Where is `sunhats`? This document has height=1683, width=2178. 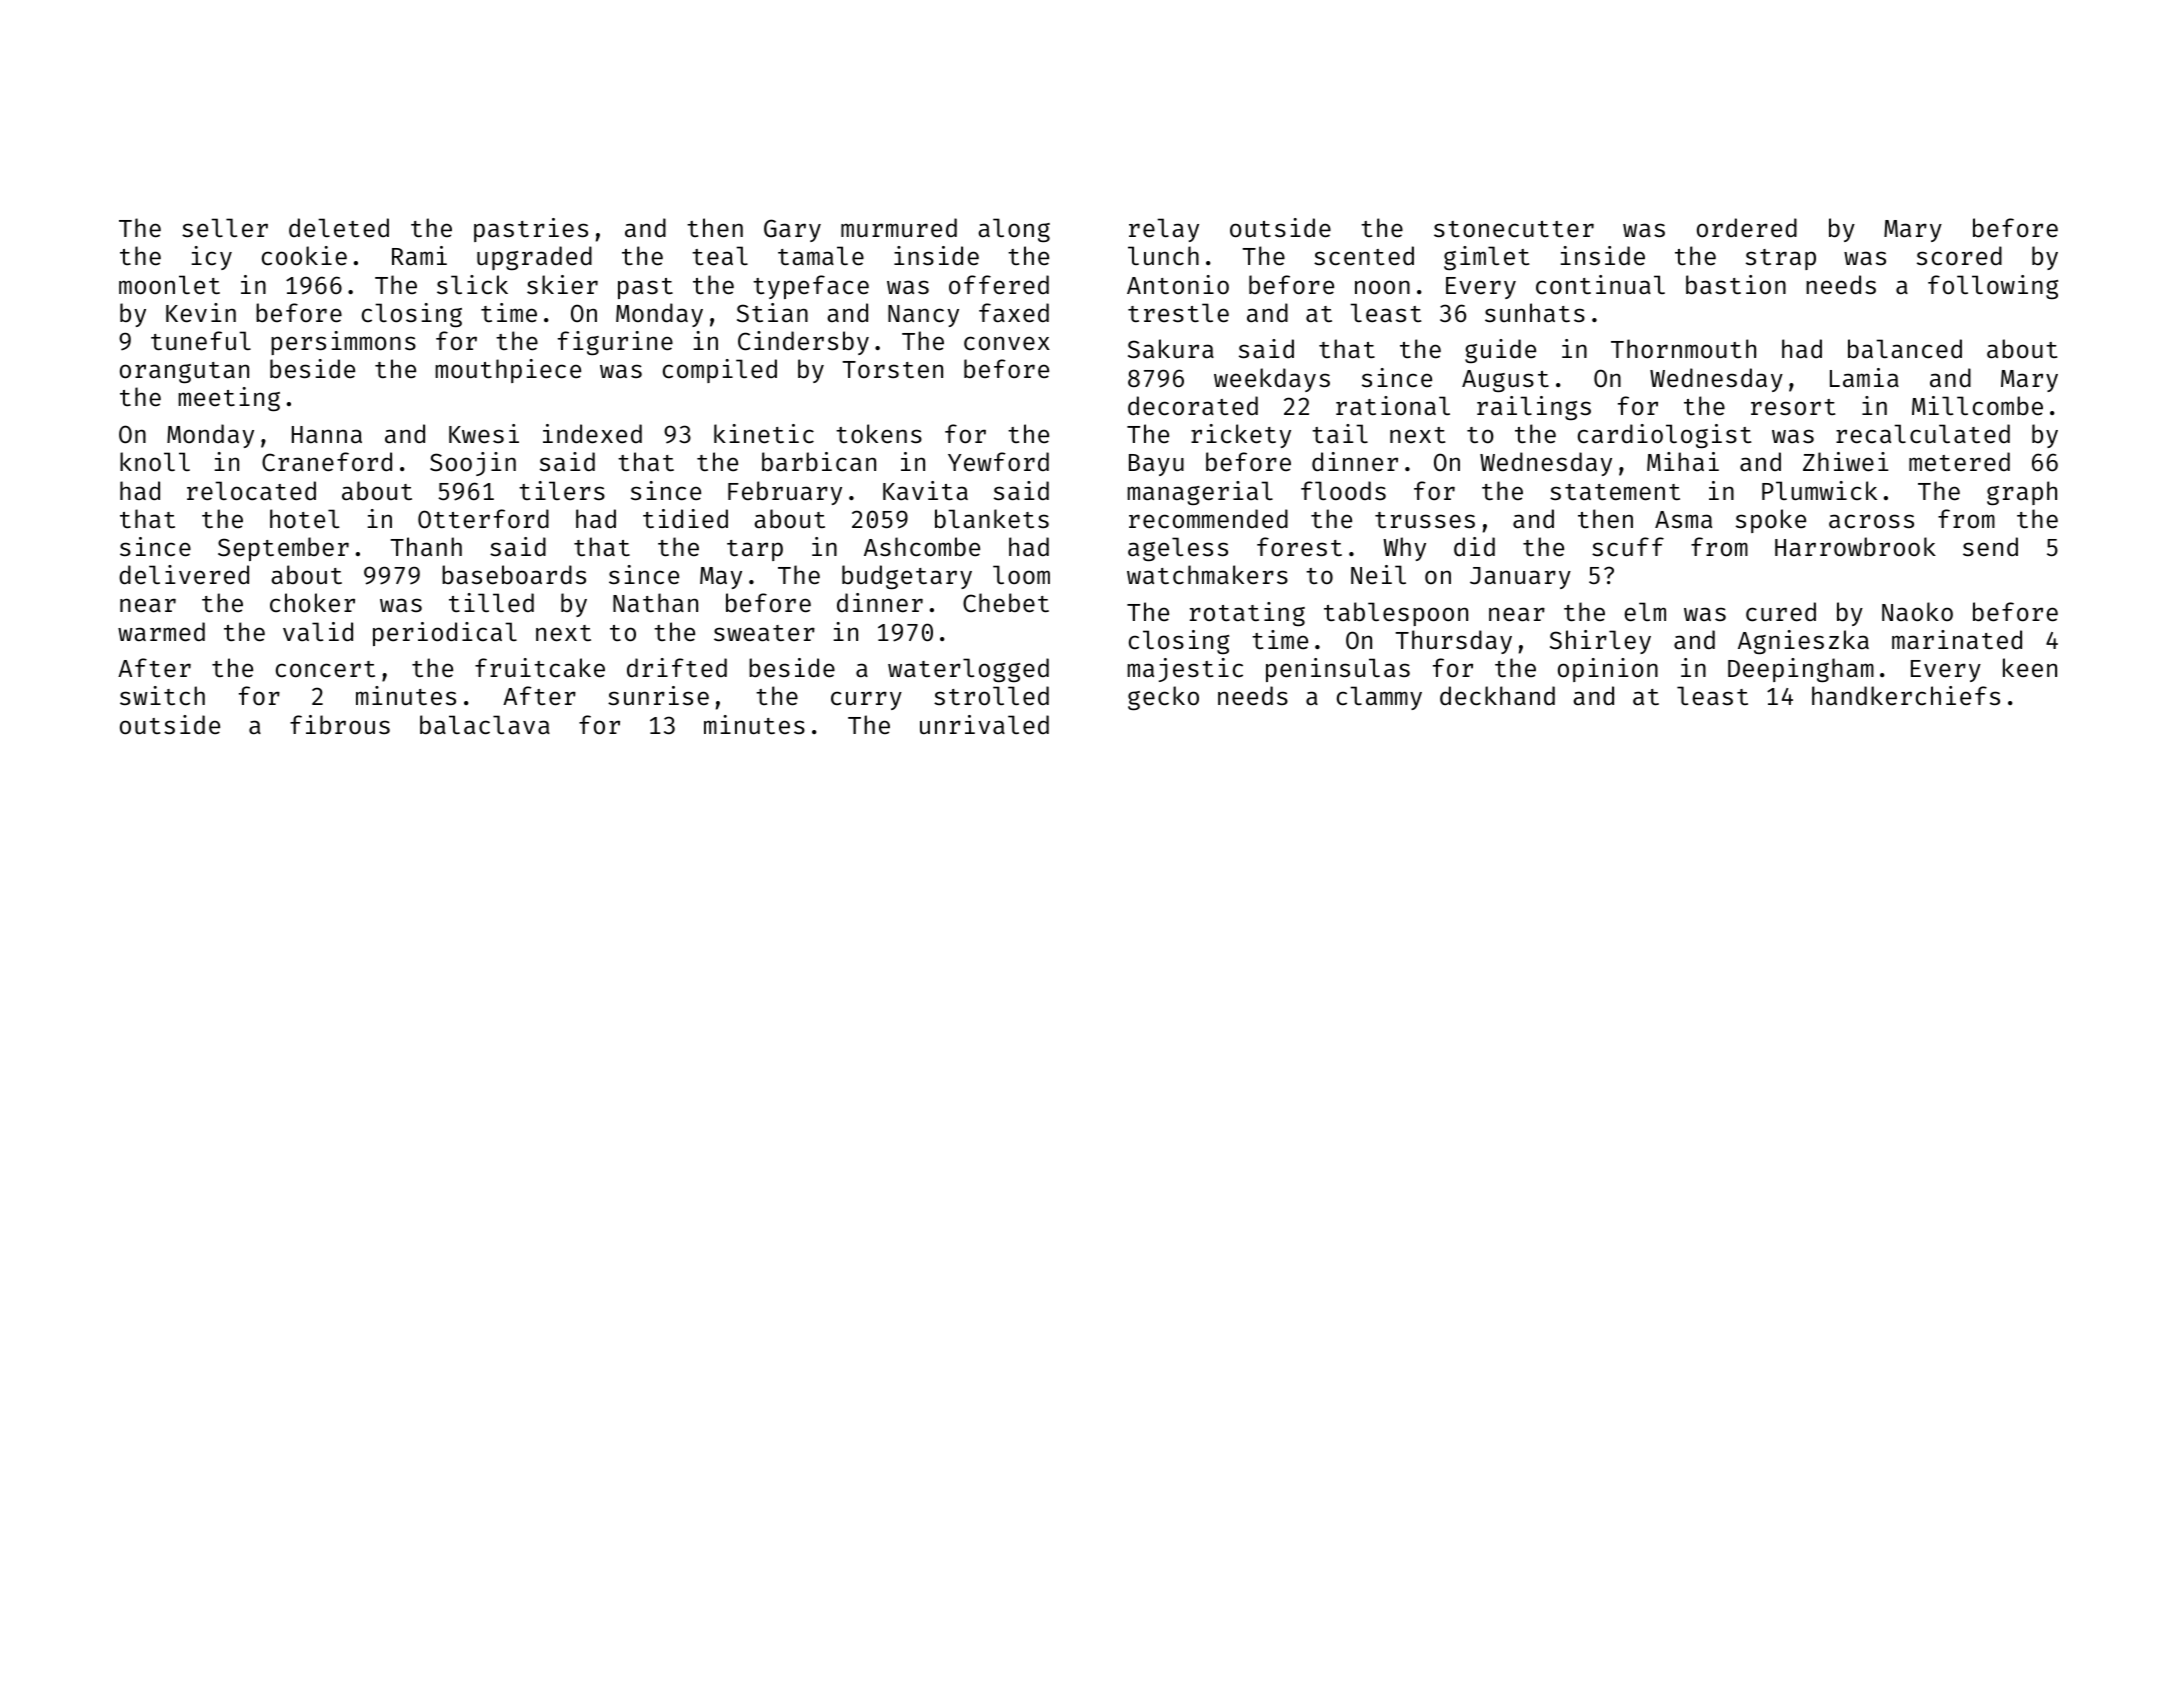 sunhats is located at coordinates (1535, 313).
